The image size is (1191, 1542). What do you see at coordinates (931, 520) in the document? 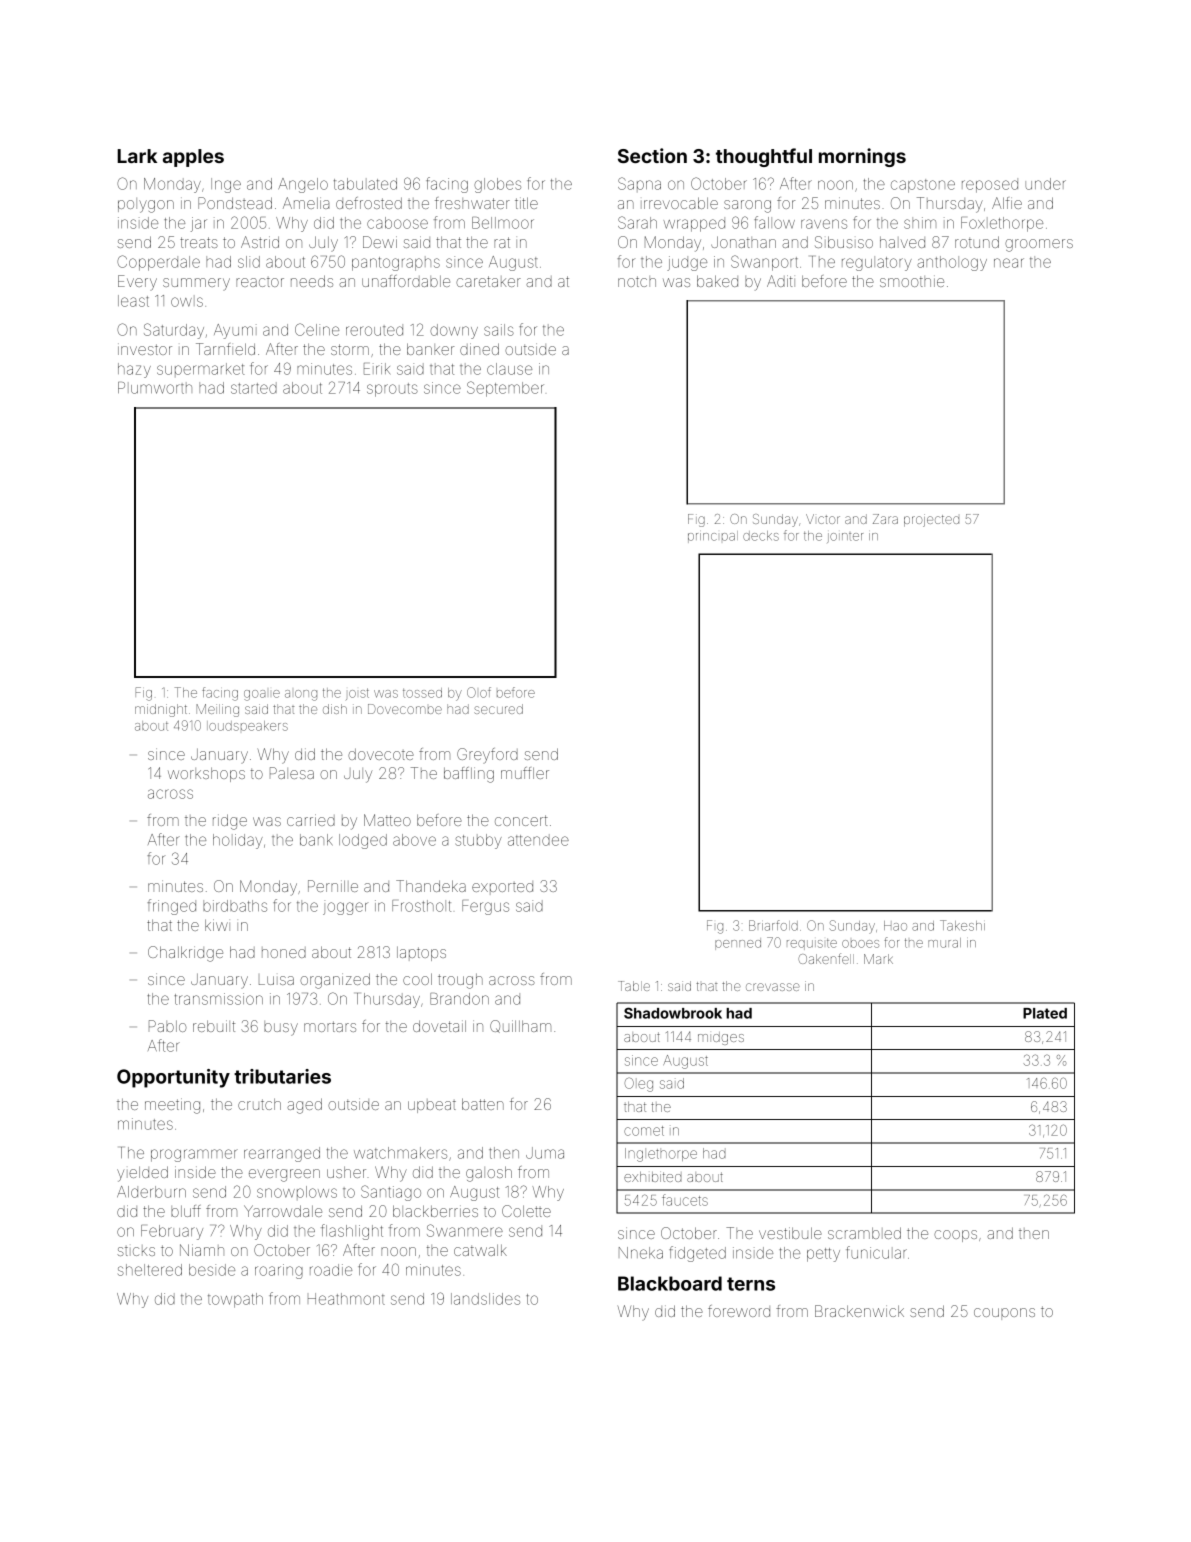
I see `projected` at bounding box center [931, 520].
